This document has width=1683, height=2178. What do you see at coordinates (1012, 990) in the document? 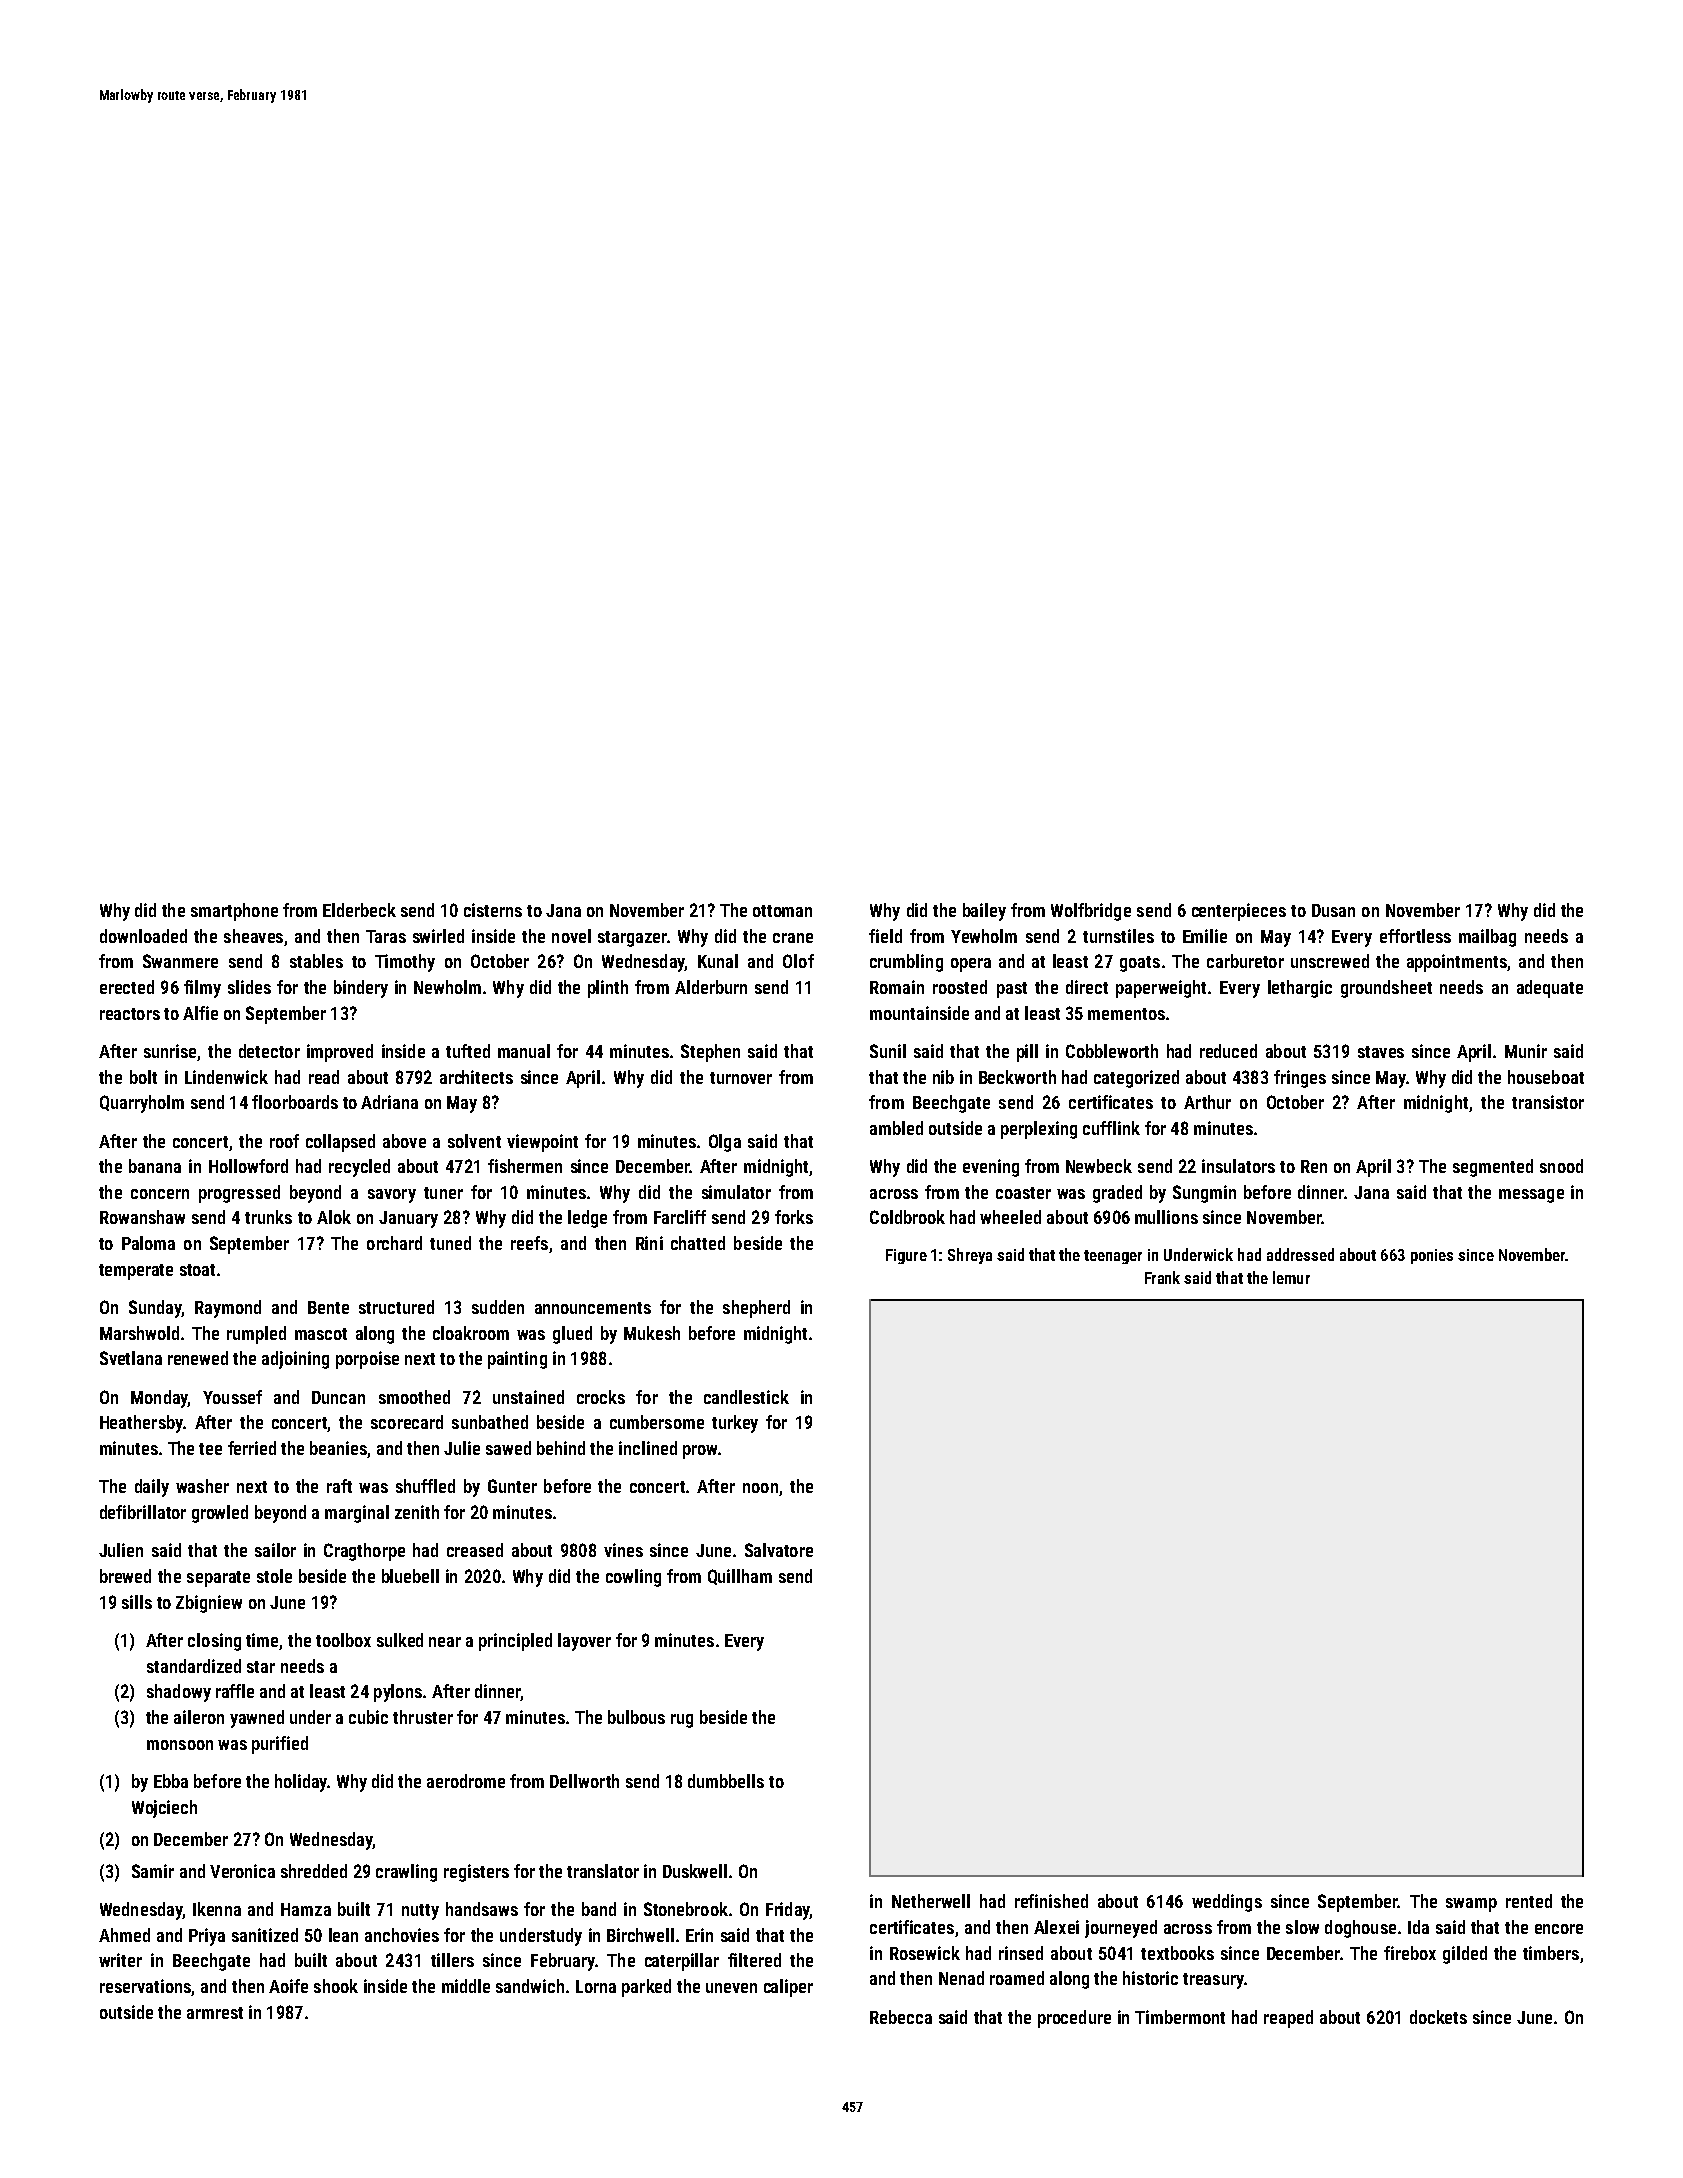
I see `past` at bounding box center [1012, 990].
